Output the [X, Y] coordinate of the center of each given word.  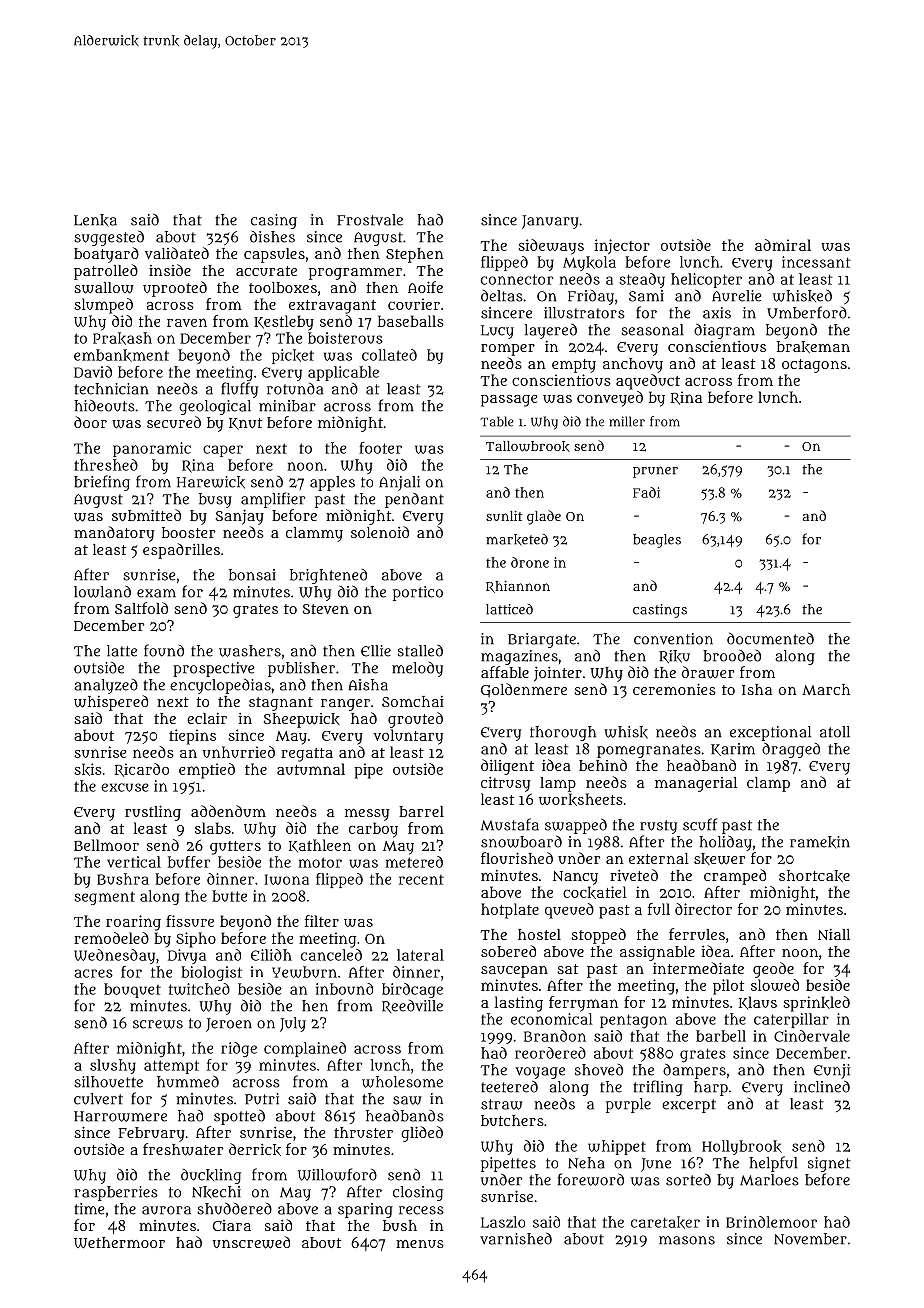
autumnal [311, 769]
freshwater [183, 1149]
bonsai [252, 575]
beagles [657, 541]
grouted [415, 720]
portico [418, 593]
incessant [816, 262]
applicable [343, 373]
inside [170, 270]
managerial [696, 784]
